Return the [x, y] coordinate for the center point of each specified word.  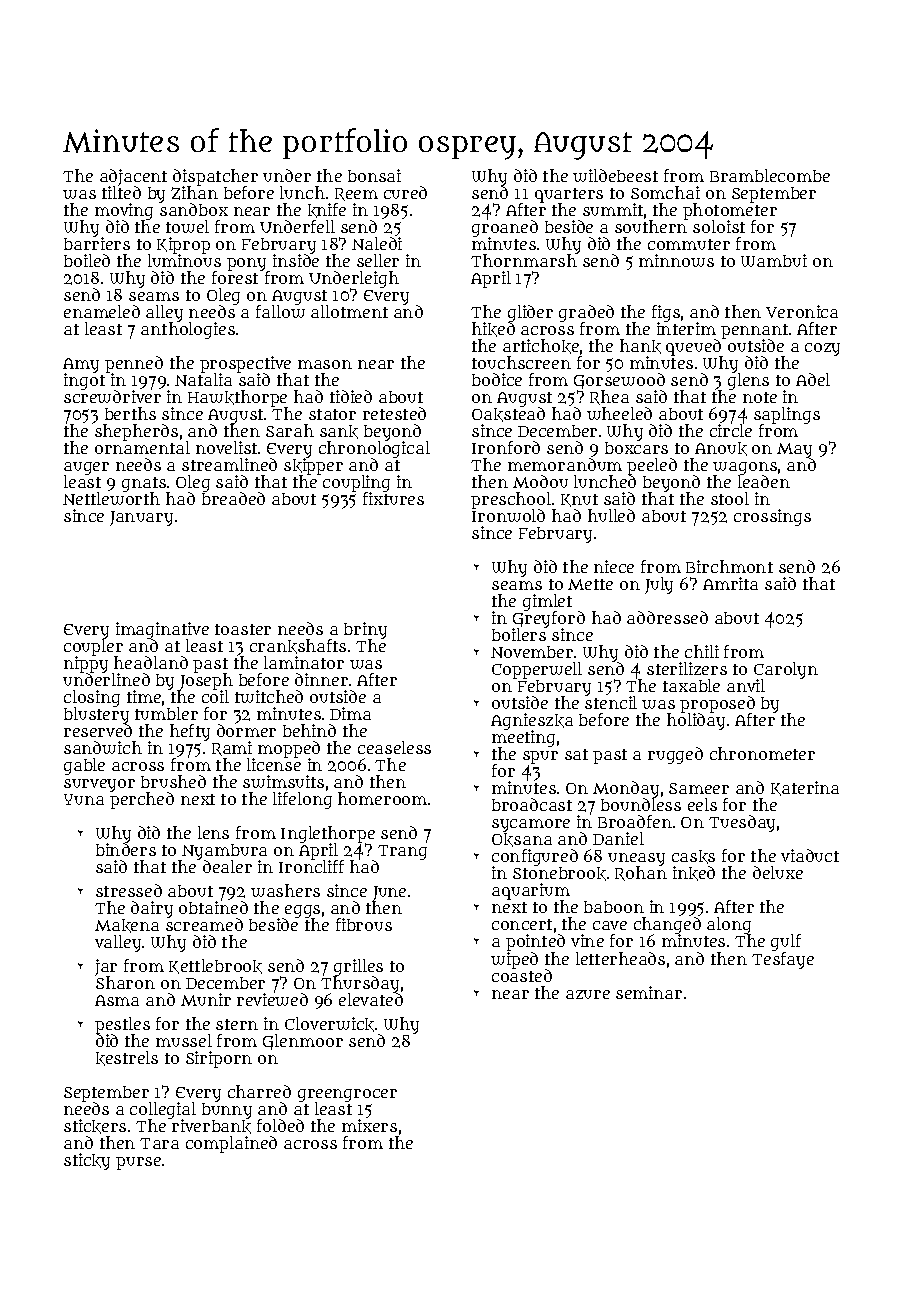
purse [138, 1163]
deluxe [778, 872]
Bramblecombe [770, 175]
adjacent [133, 177]
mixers [369, 1125]
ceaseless [394, 747]
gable [84, 766]
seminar [649, 992]
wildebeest [615, 175]
